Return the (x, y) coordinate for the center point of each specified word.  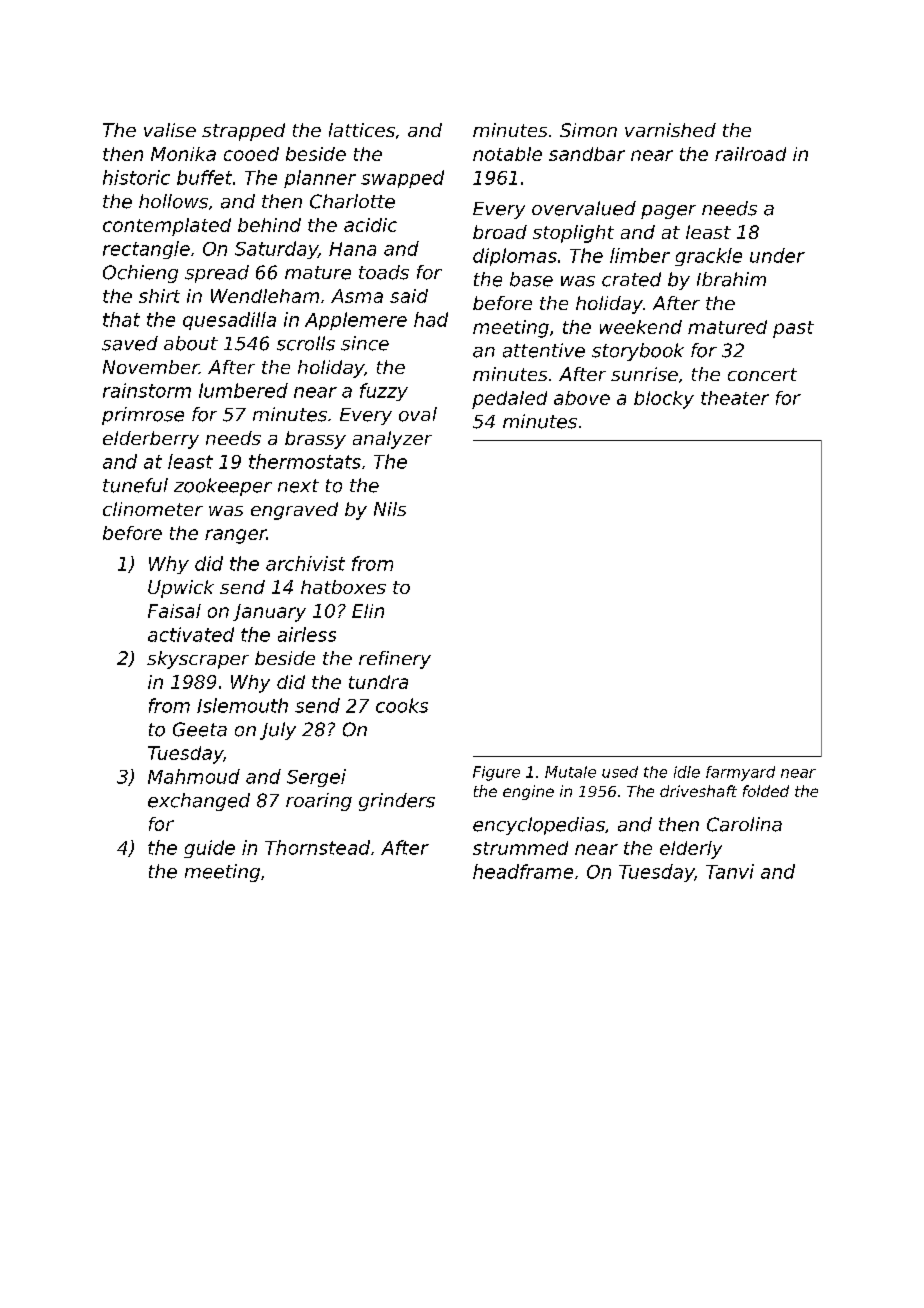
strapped (243, 132)
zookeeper (223, 487)
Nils (390, 509)
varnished (670, 130)
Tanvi (730, 871)
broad (500, 232)
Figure (496, 773)
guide (209, 849)
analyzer (392, 440)
